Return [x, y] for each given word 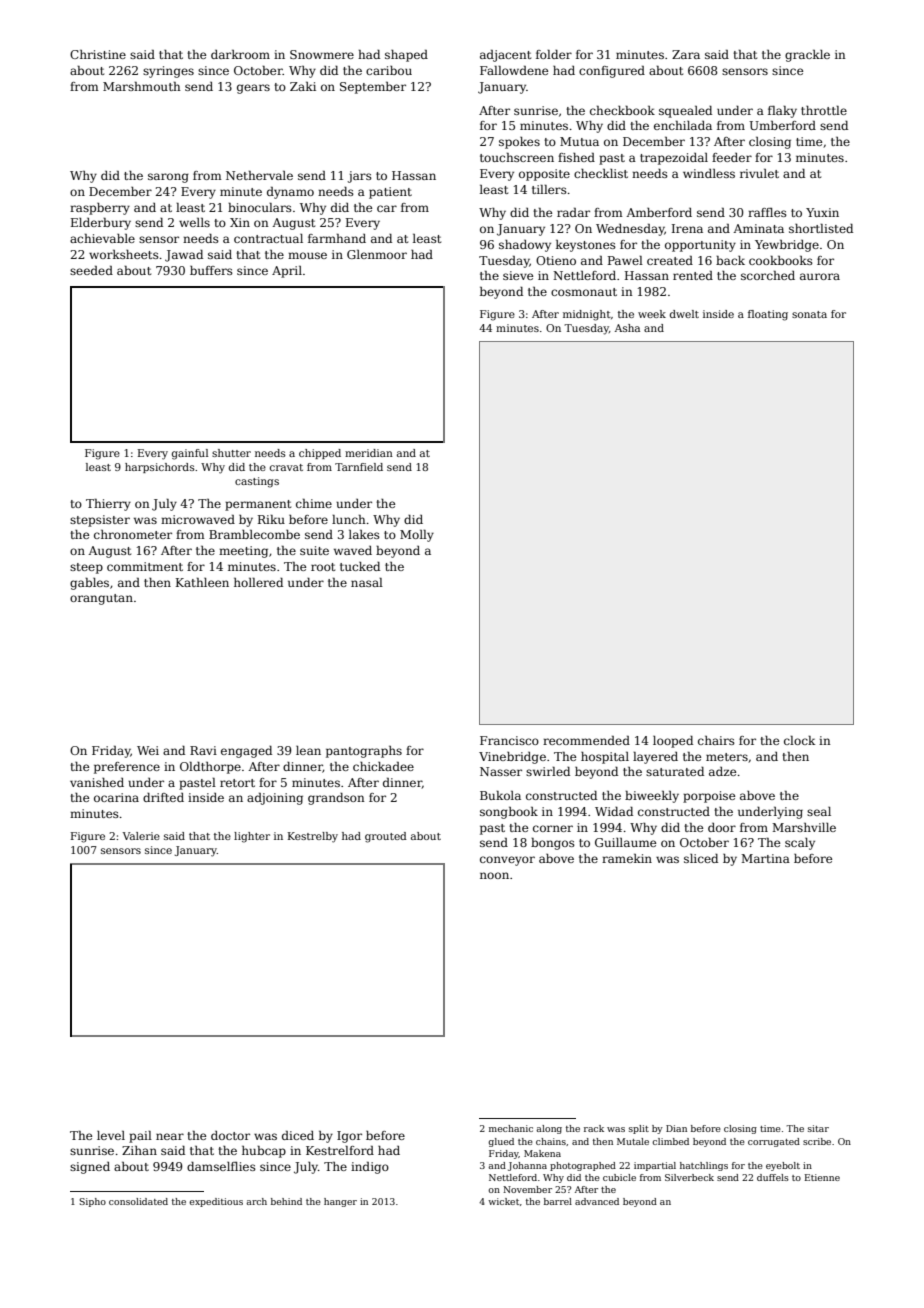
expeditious [216, 1202]
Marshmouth [142, 86]
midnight [587, 315]
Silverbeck [689, 1177]
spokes [519, 143]
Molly [417, 536]
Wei [148, 750]
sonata [809, 314]
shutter [231, 453]
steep [86, 568]
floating [768, 315]
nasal [367, 582]
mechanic [511, 1128]
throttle [824, 110]
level [111, 1135]
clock [799, 740]
